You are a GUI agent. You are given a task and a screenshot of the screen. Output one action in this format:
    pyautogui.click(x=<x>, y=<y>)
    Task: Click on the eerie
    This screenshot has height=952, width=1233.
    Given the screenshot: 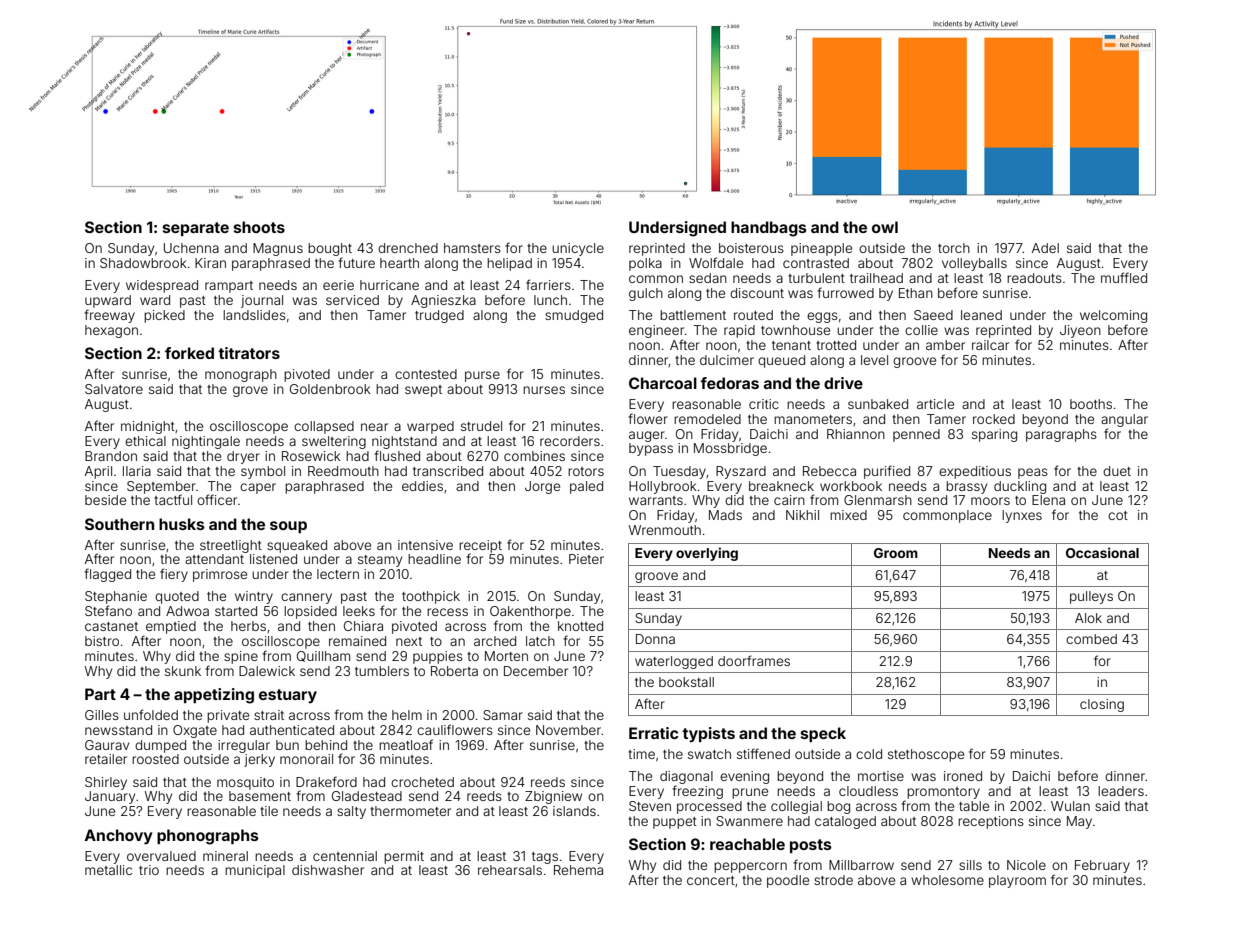 What is the action you would take?
    pyautogui.click(x=338, y=285)
